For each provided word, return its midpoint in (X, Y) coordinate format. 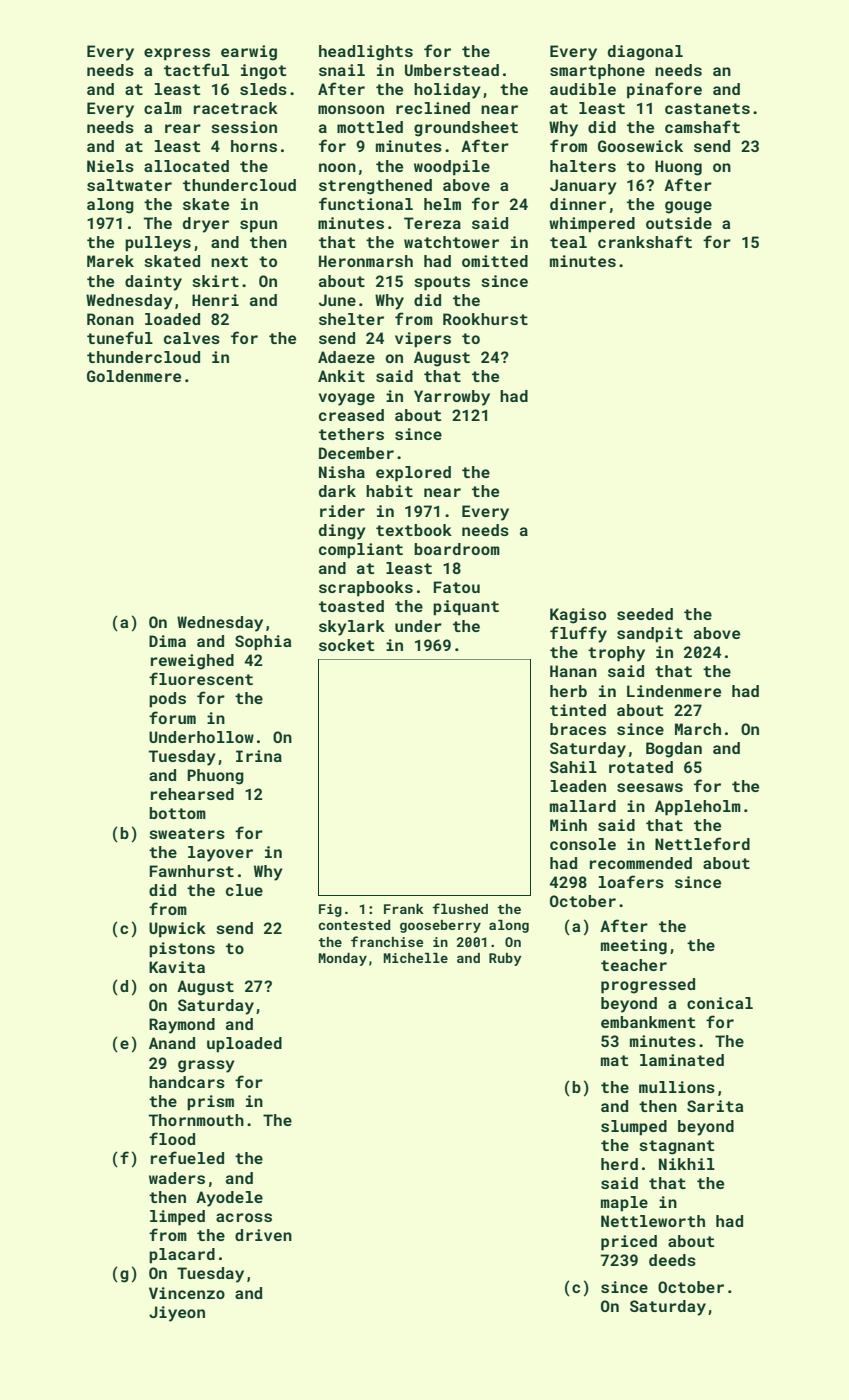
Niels (110, 166)
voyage (347, 399)
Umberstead (452, 70)
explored (413, 474)
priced (629, 1243)
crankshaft (645, 241)
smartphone (597, 72)
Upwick (177, 930)
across (244, 1217)
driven (263, 1235)
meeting (634, 947)
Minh (568, 825)
